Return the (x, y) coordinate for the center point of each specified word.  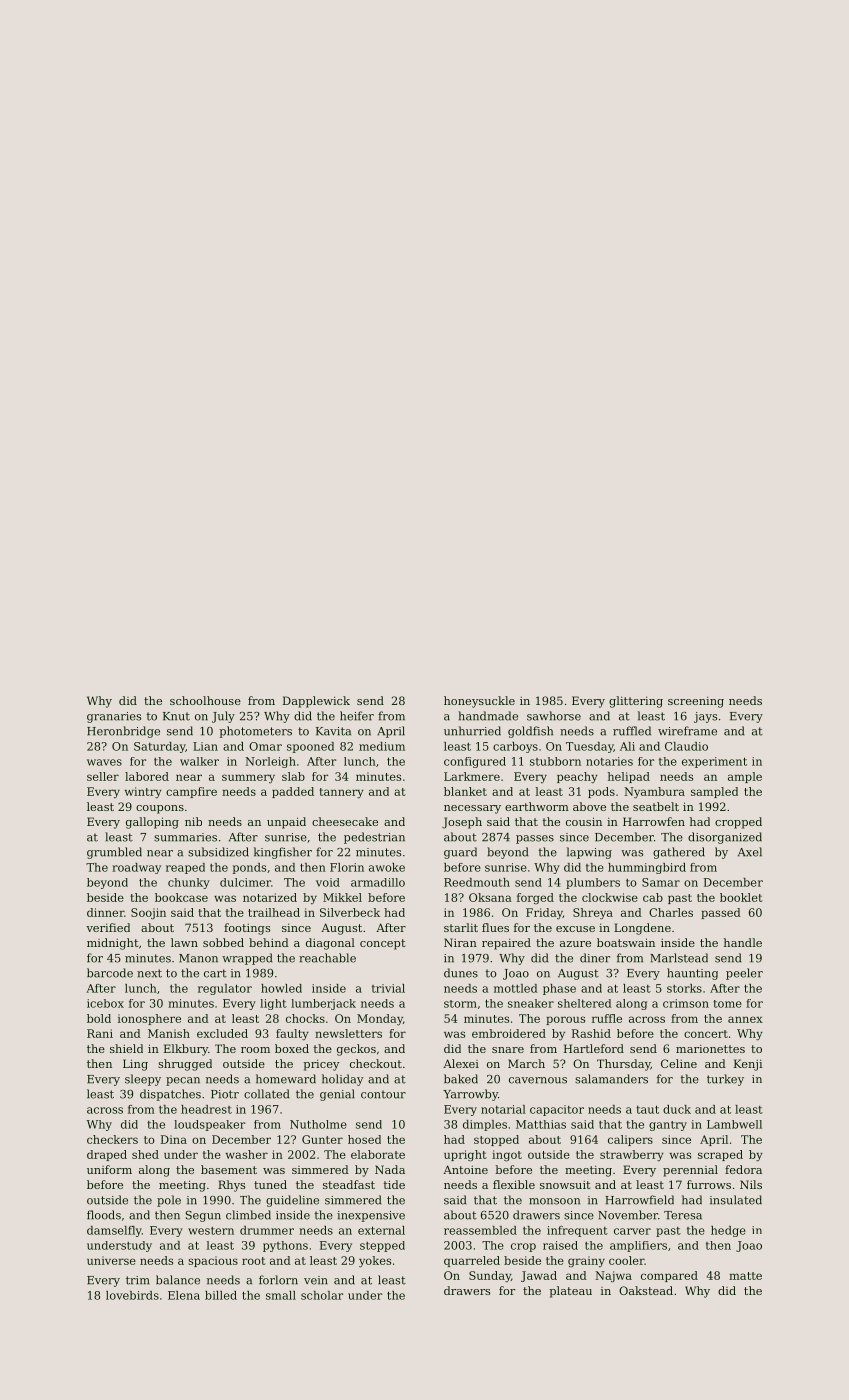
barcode (110, 973)
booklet (741, 897)
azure (575, 944)
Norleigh (270, 762)
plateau (570, 1292)
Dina (174, 1139)
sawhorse (554, 716)
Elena (184, 1295)
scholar (322, 1295)
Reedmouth (477, 882)
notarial (503, 1109)
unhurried (472, 731)
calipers (630, 1140)
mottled (515, 988)
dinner (105, 912)
